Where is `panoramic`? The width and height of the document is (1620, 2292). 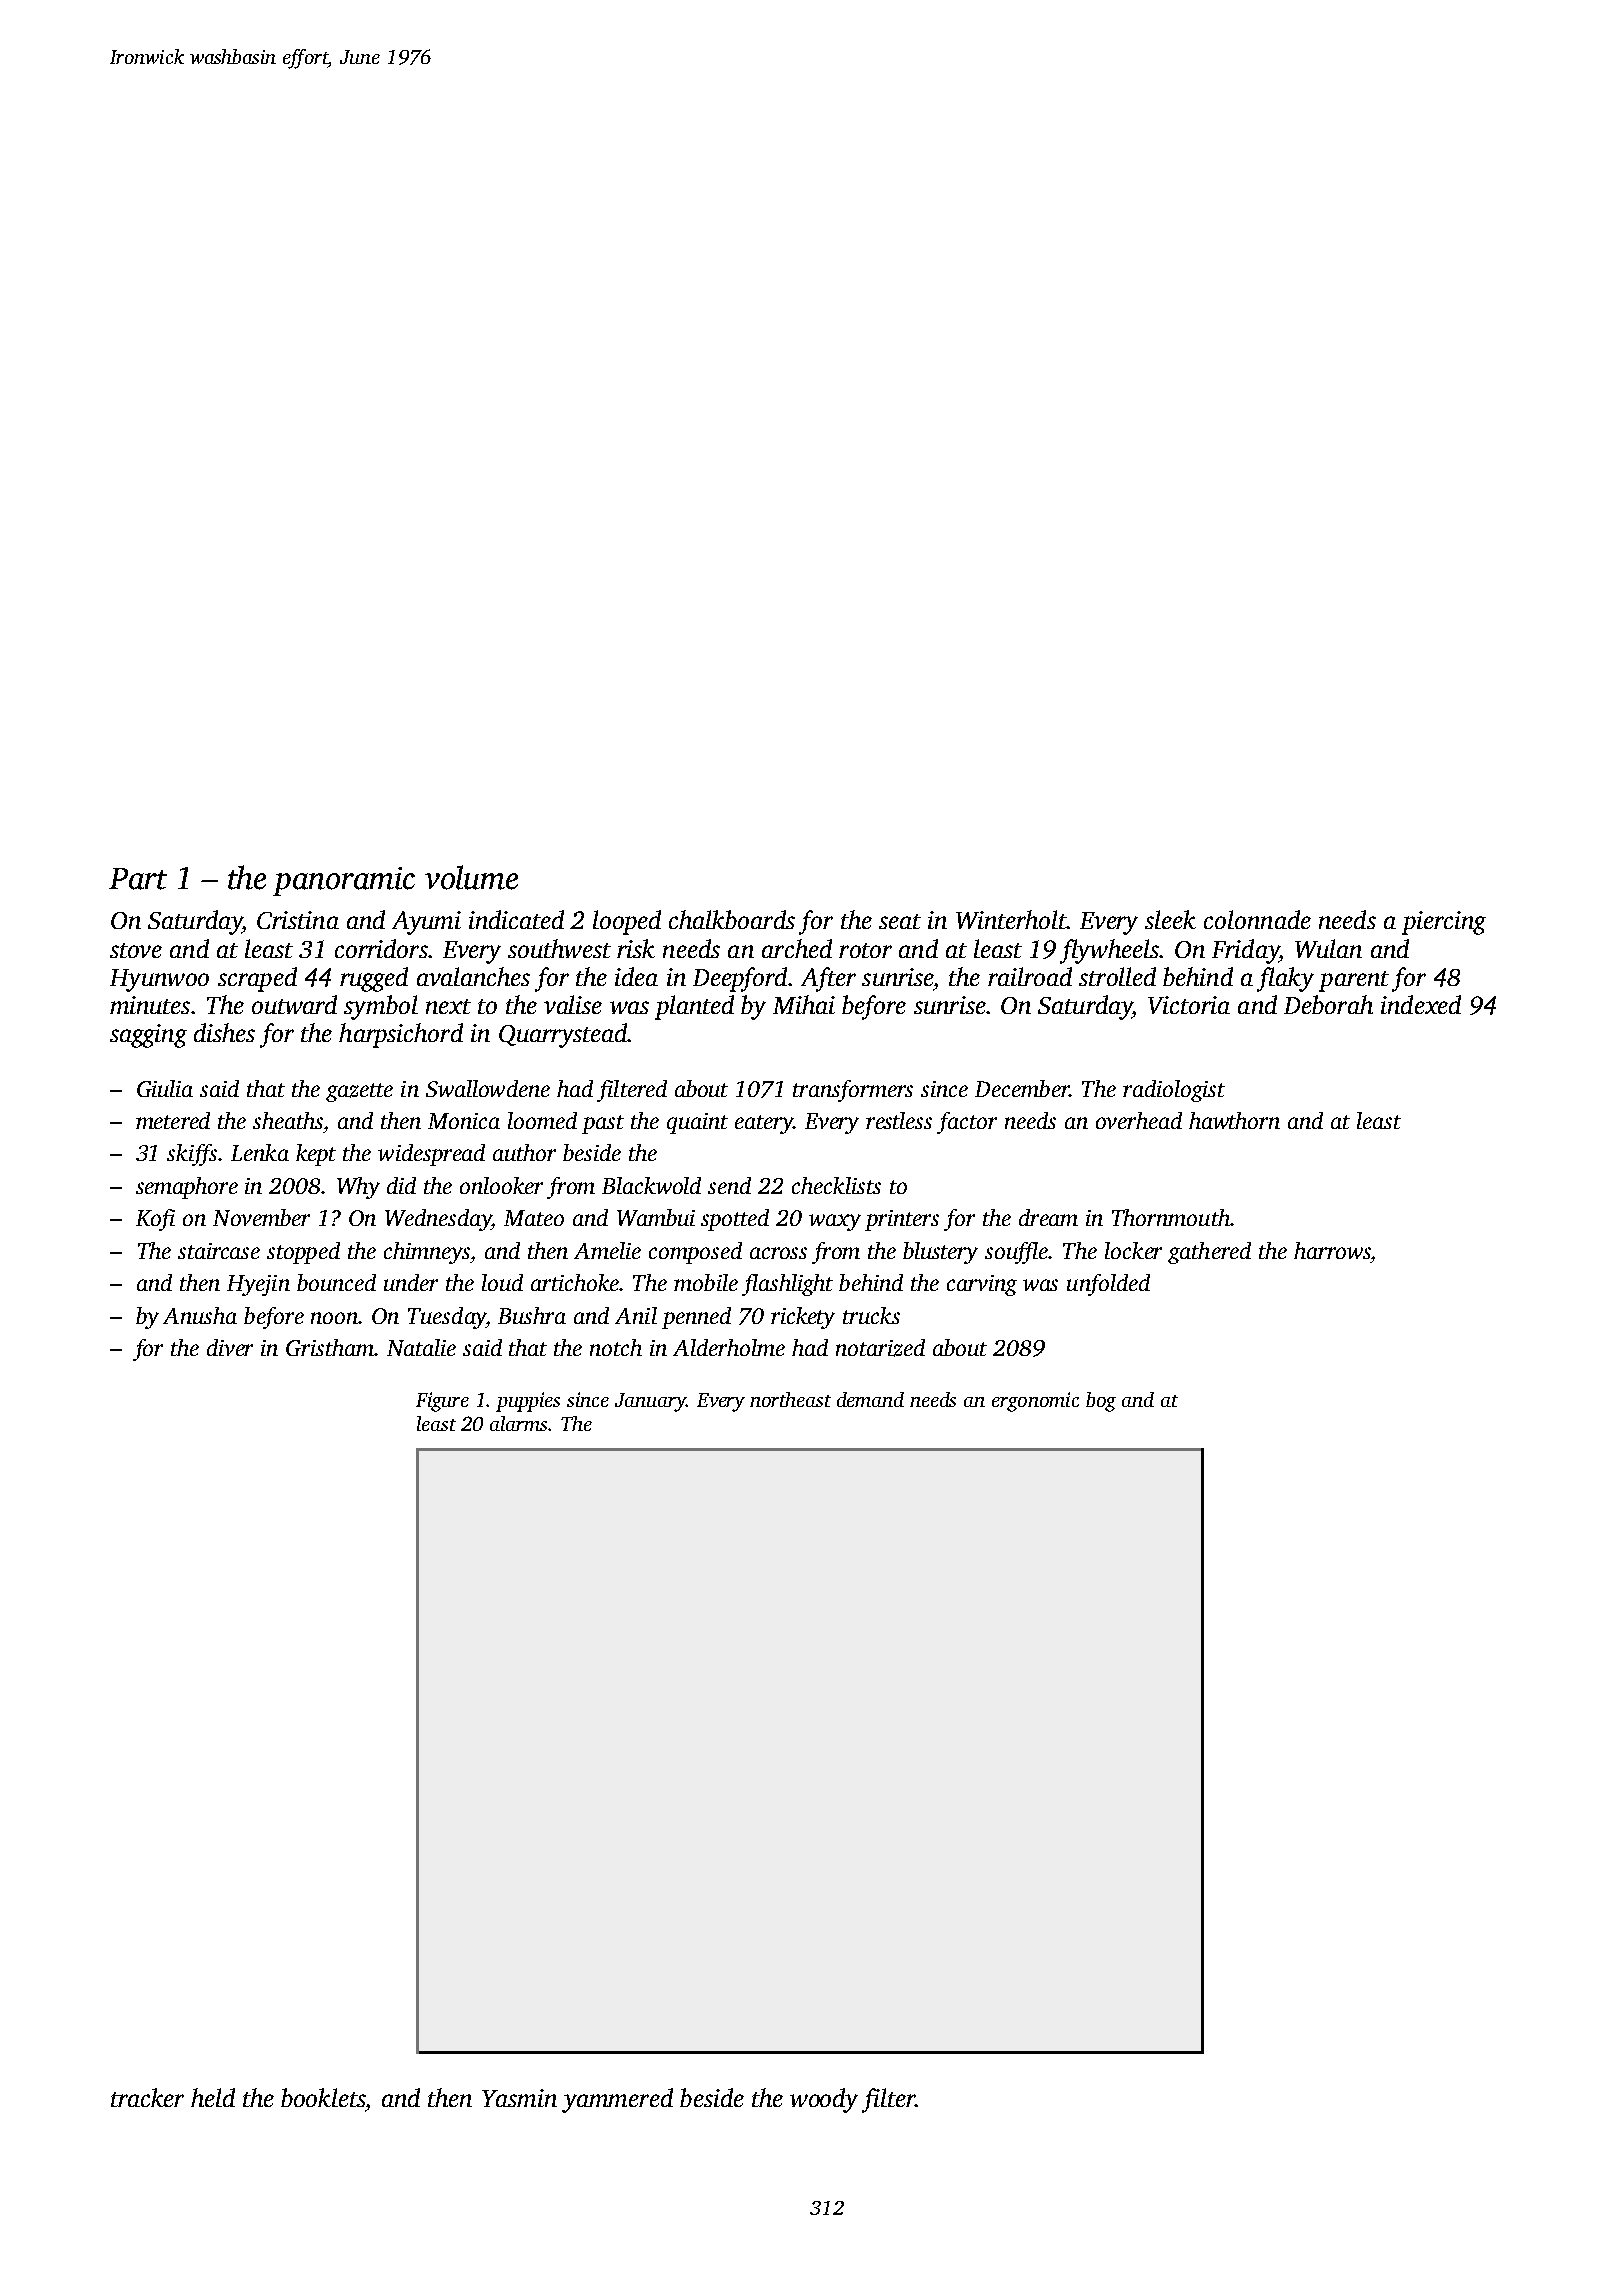 panoramic is located at coordinates (344, 881).
